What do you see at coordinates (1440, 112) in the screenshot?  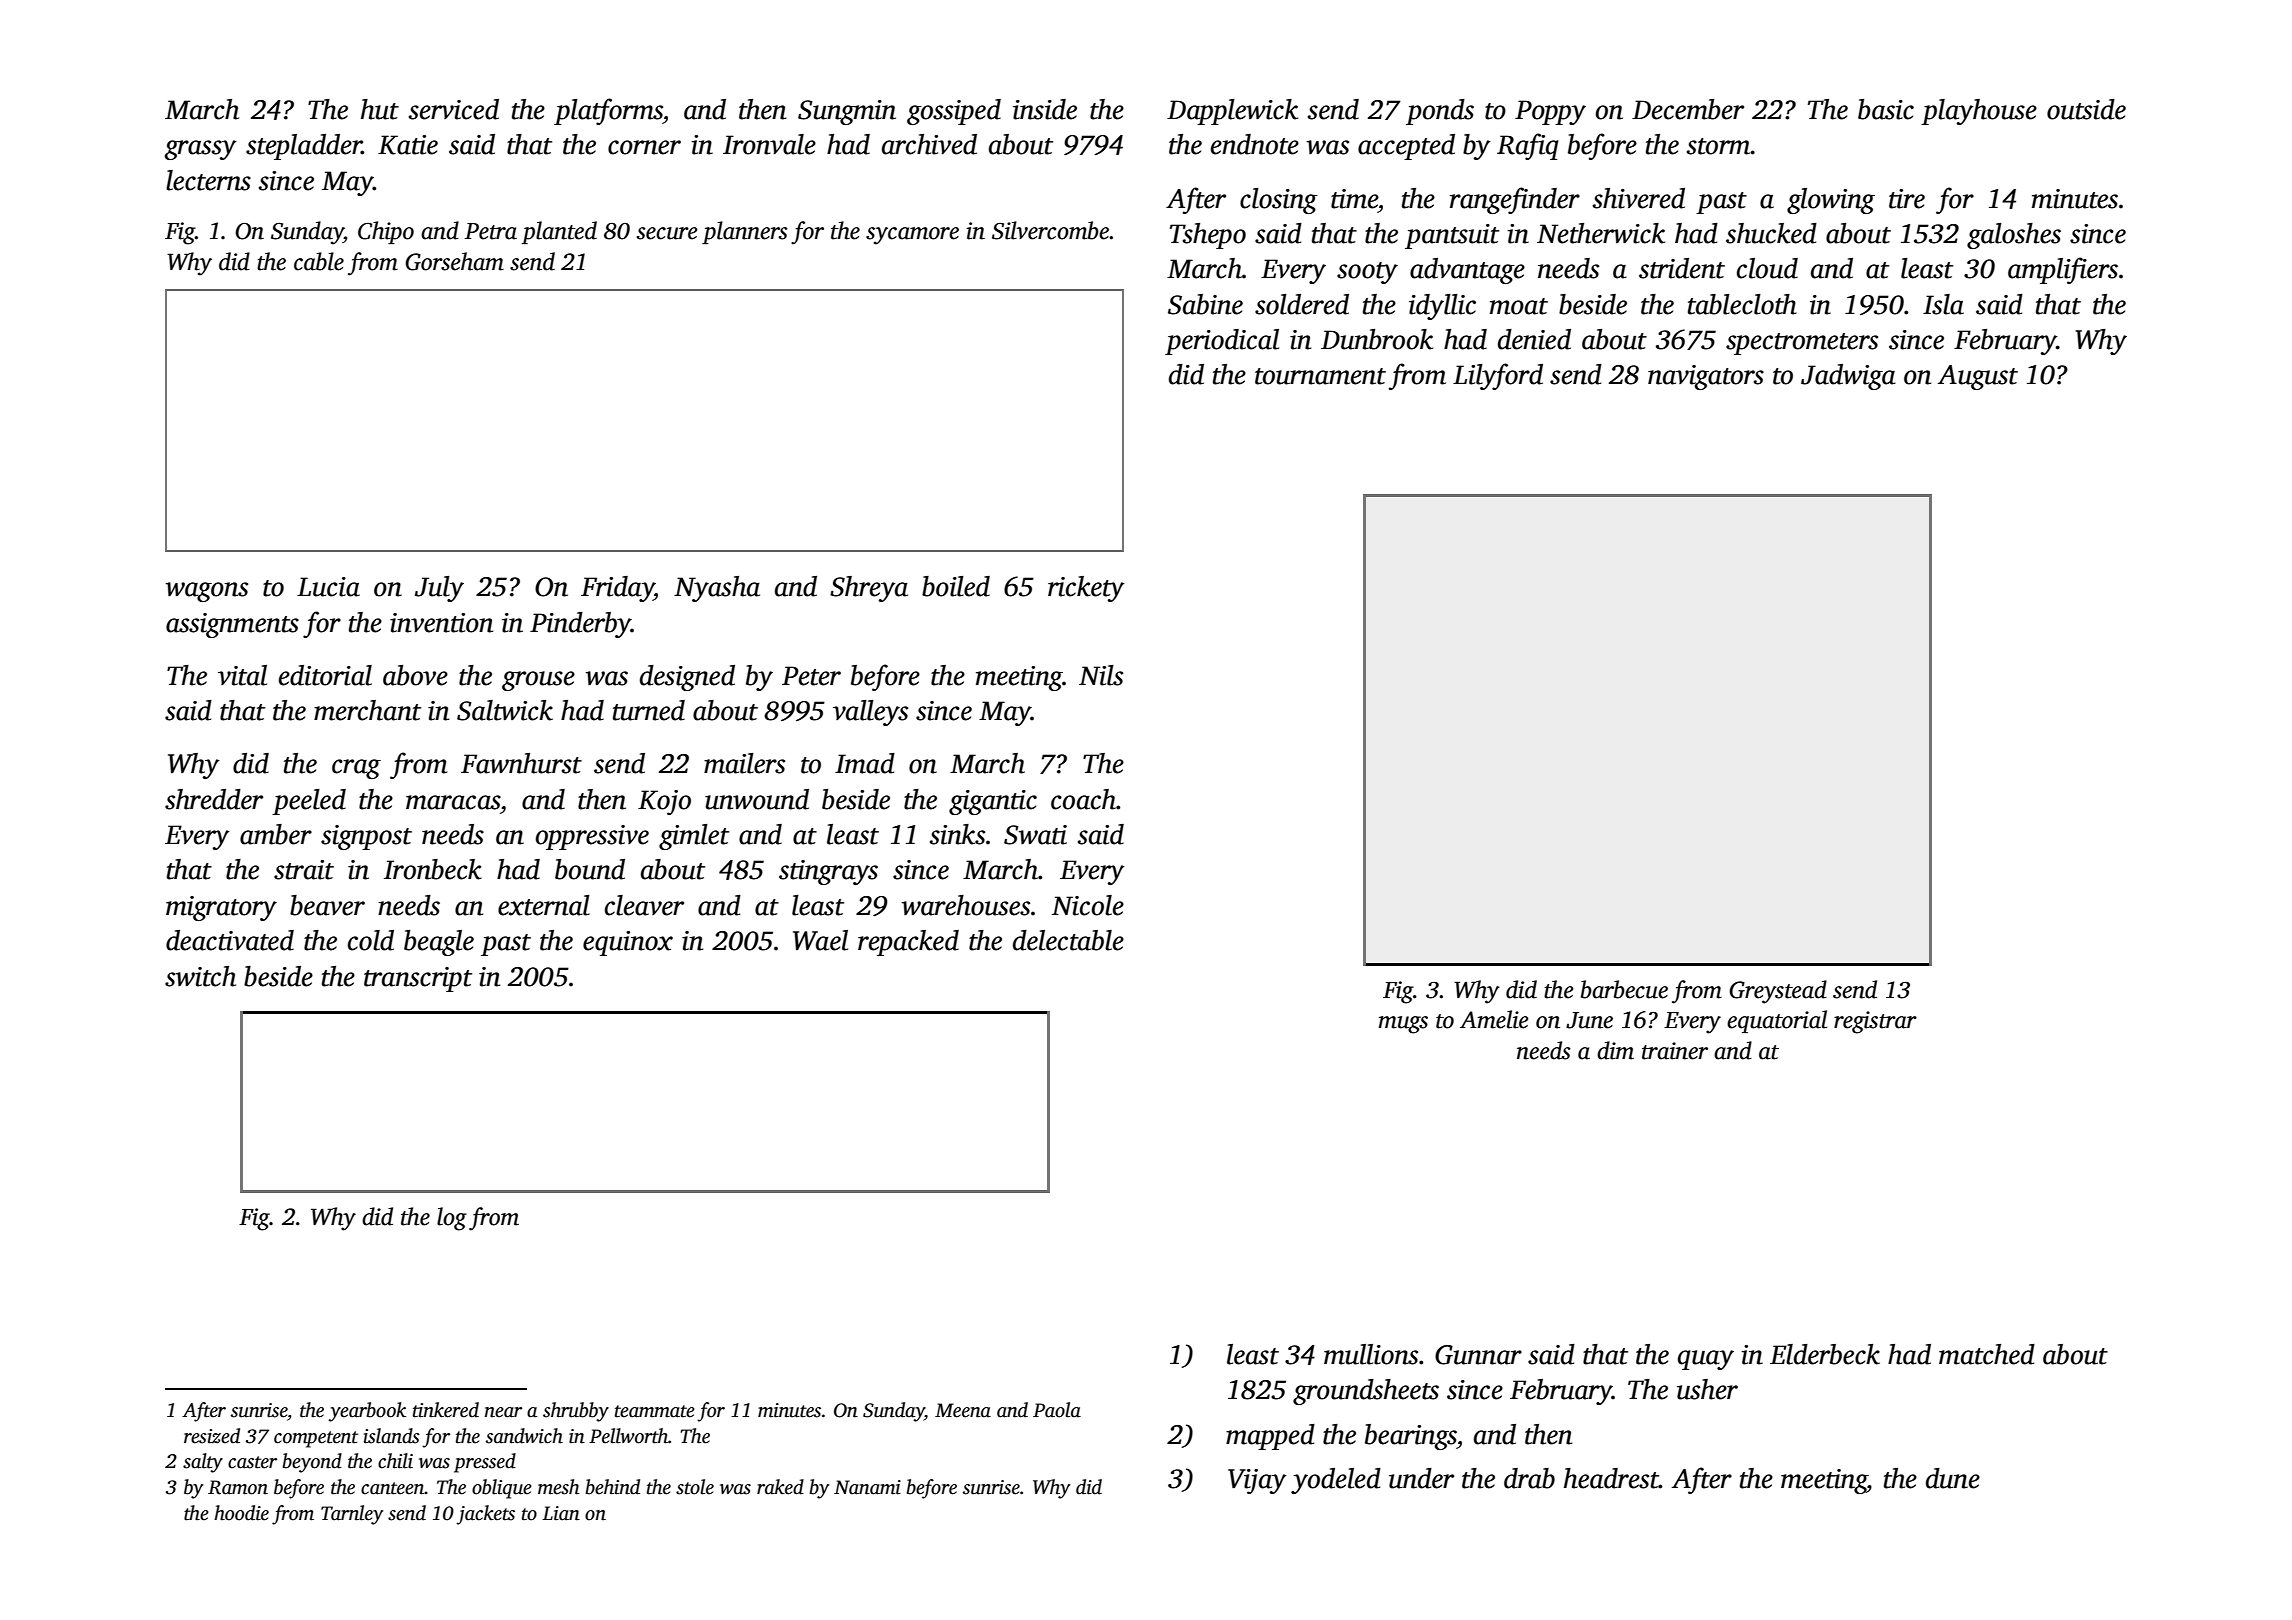 I see `ponds` at bounding box center [1440, 112].
